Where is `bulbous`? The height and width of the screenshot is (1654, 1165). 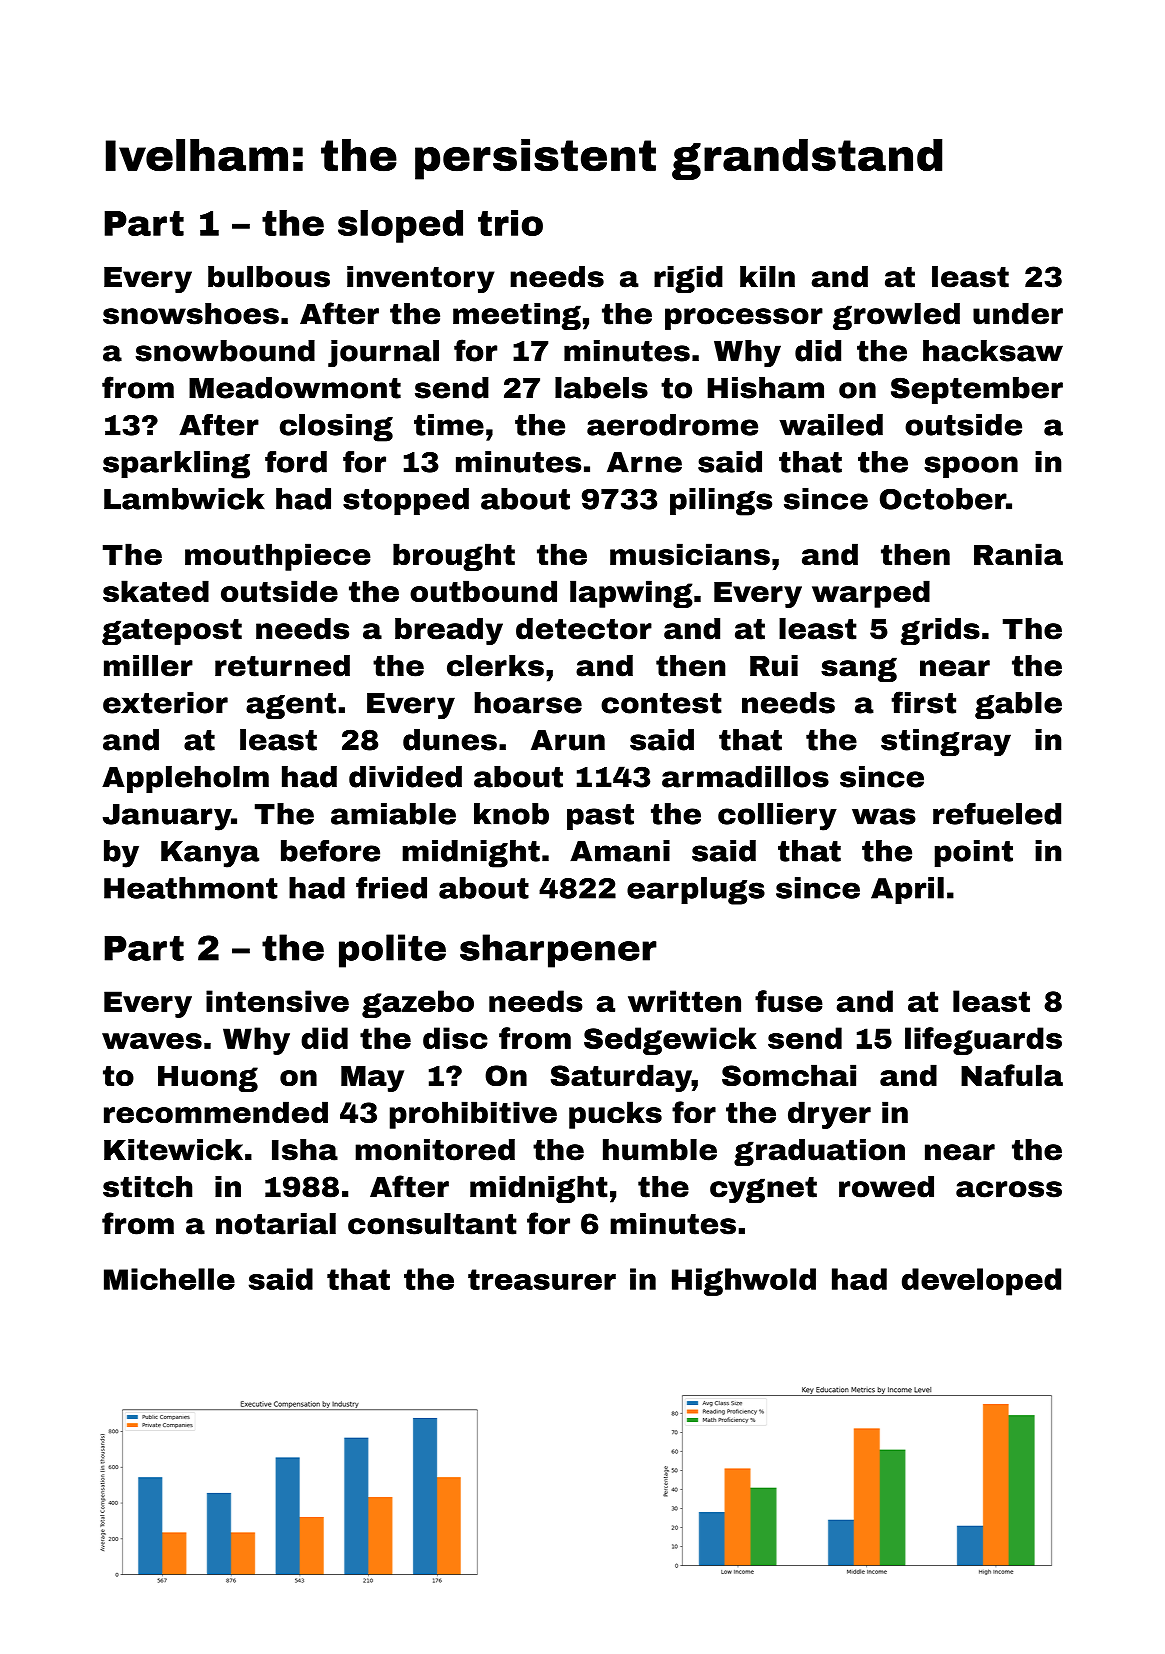
bulbous is located at coordinates (269, 277).
